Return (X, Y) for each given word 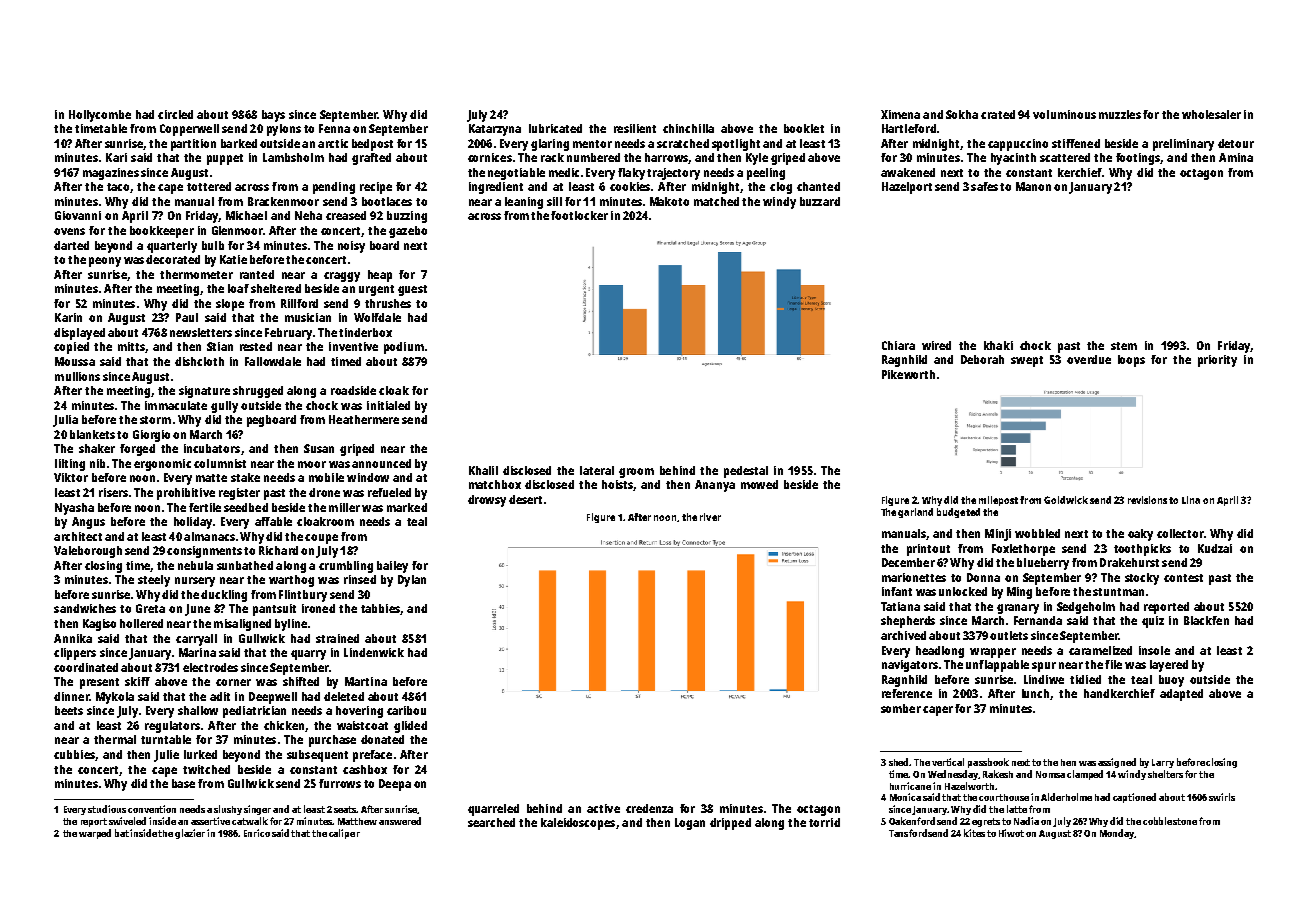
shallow (198, 710)
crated (998, 114)
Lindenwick (374, 652)
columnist (220, 463)
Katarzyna (495, 130)
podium (404, 348)
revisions (1147, 500)
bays (273, 116)
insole (1154, 650)
